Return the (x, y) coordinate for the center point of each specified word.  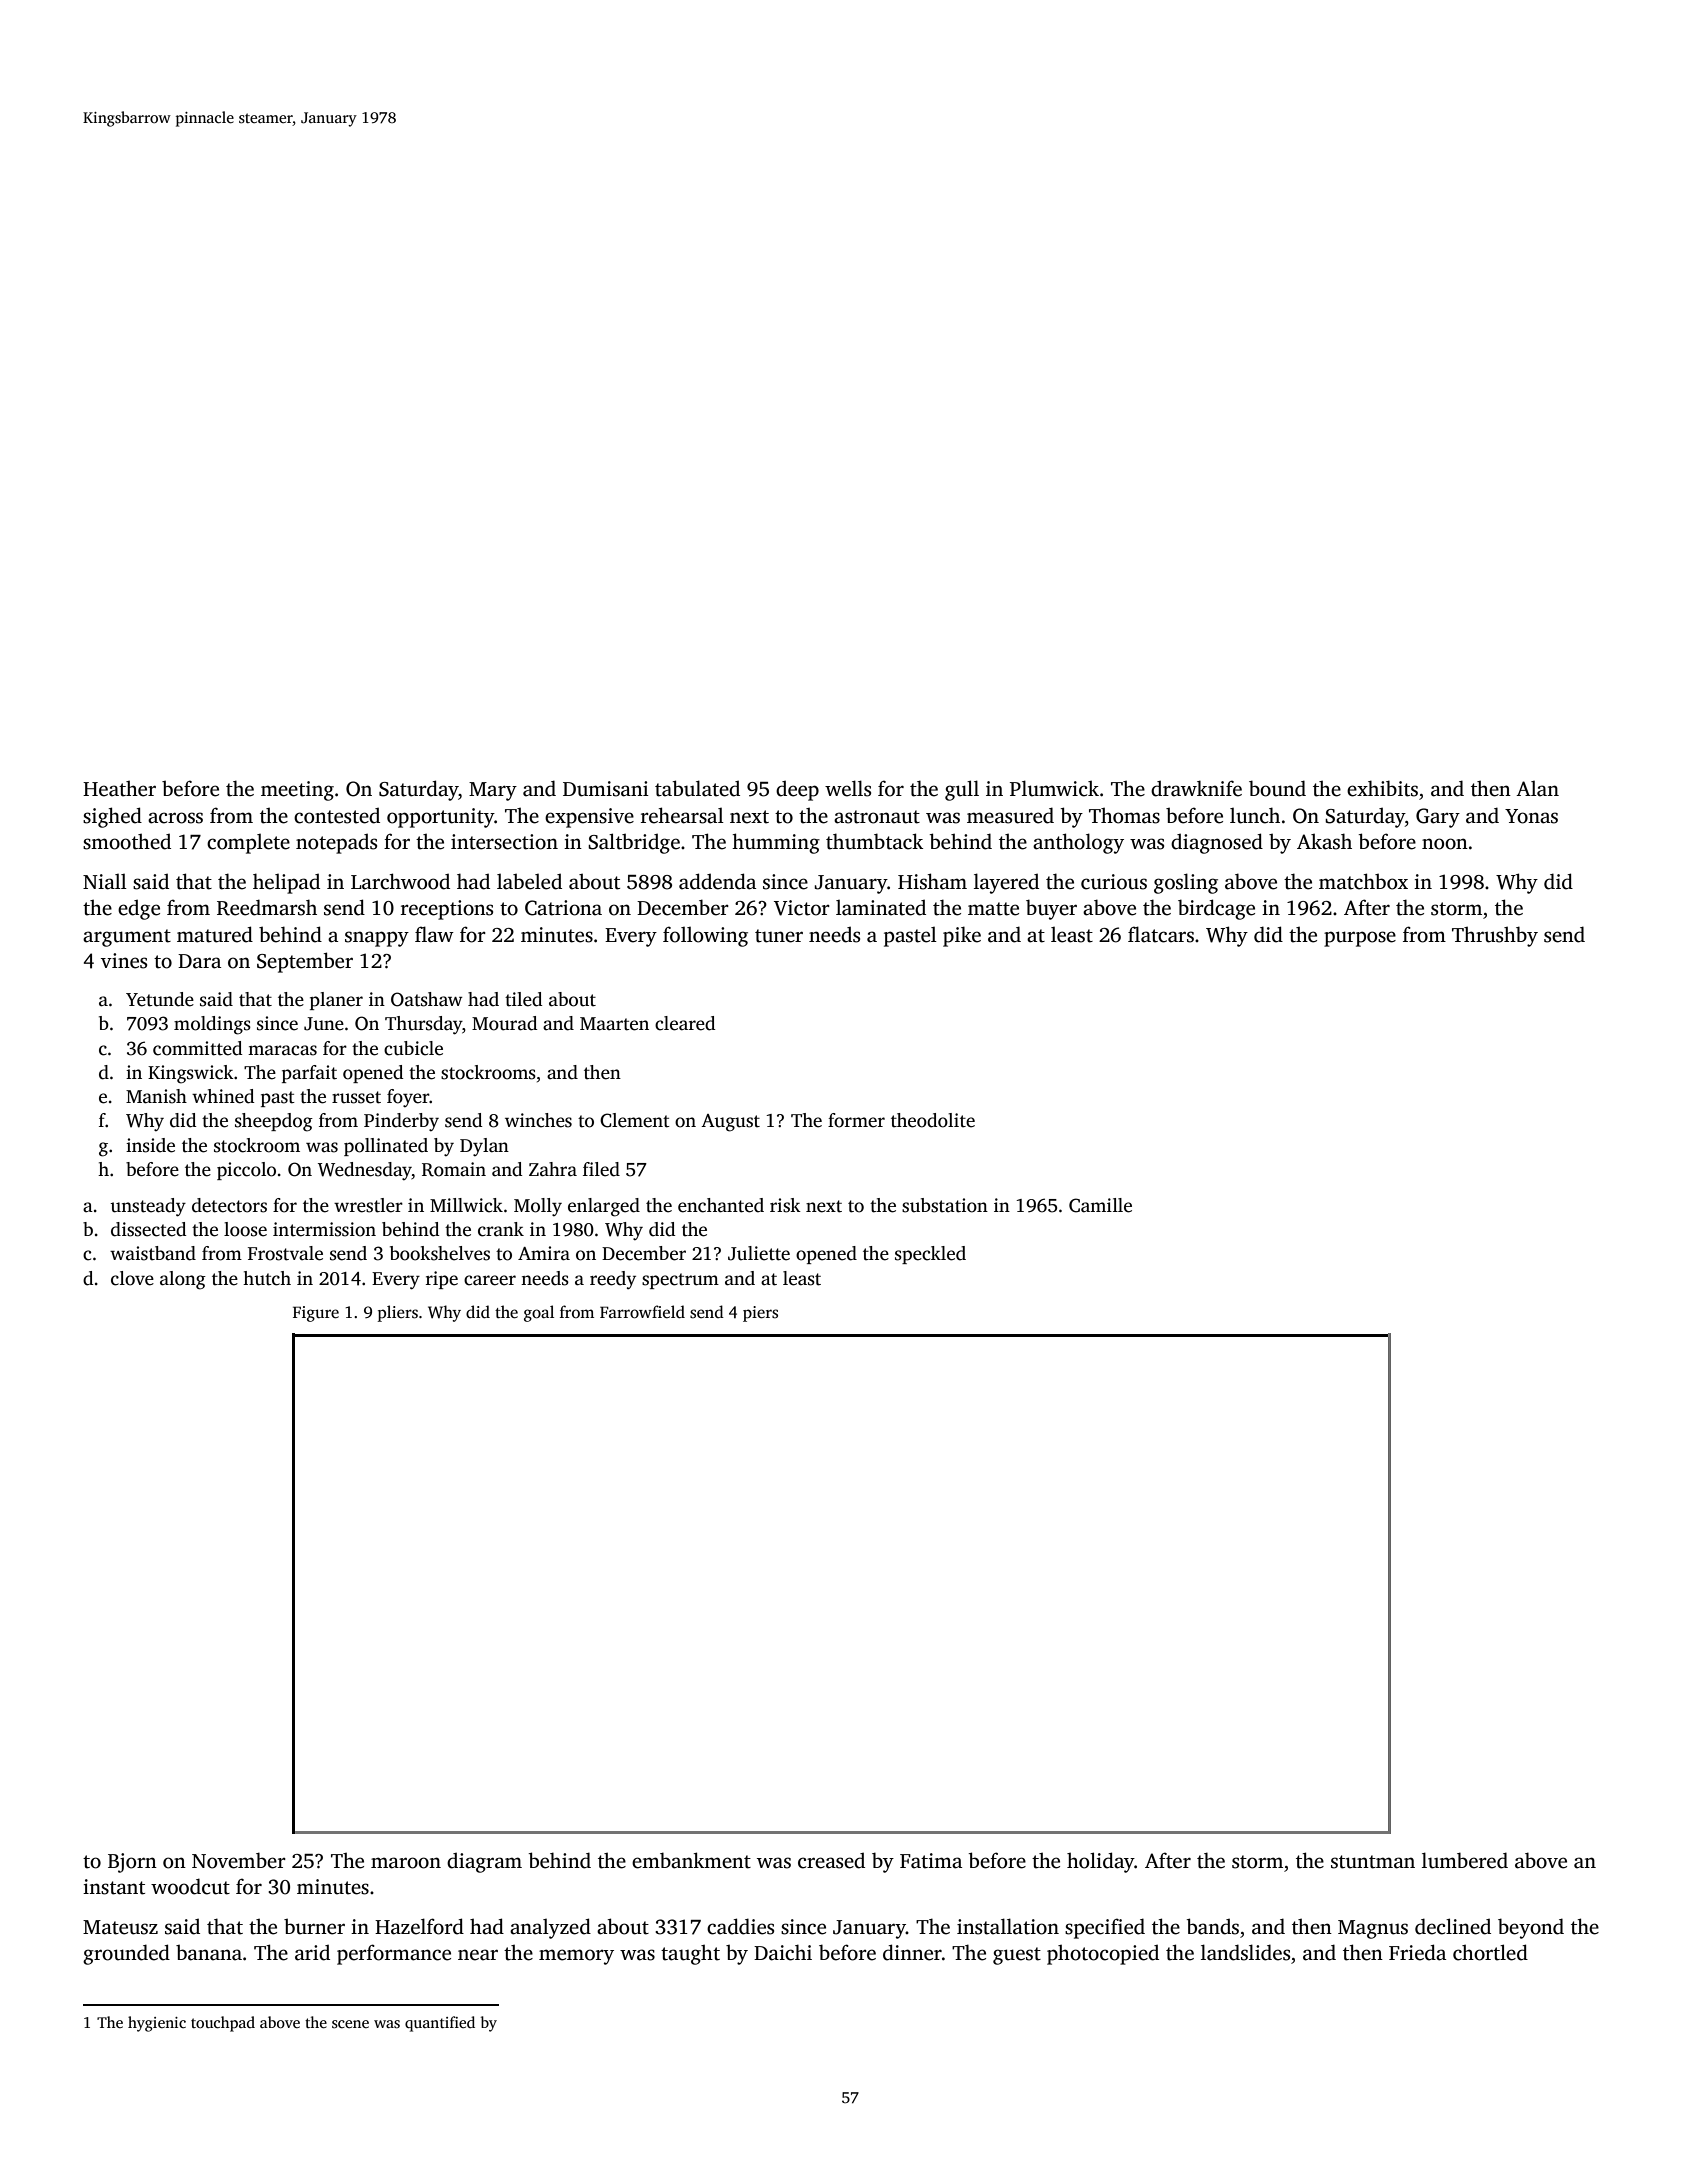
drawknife (1196, 788)
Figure (316, 1314)
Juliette (759, 1253)
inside (150, 1145)
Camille (1100, 1205)
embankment (691, 1860)
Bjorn (132, 1863)
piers (760, 1314)
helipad (286, 883)
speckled (930, 1255)
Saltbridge (634, 843)
